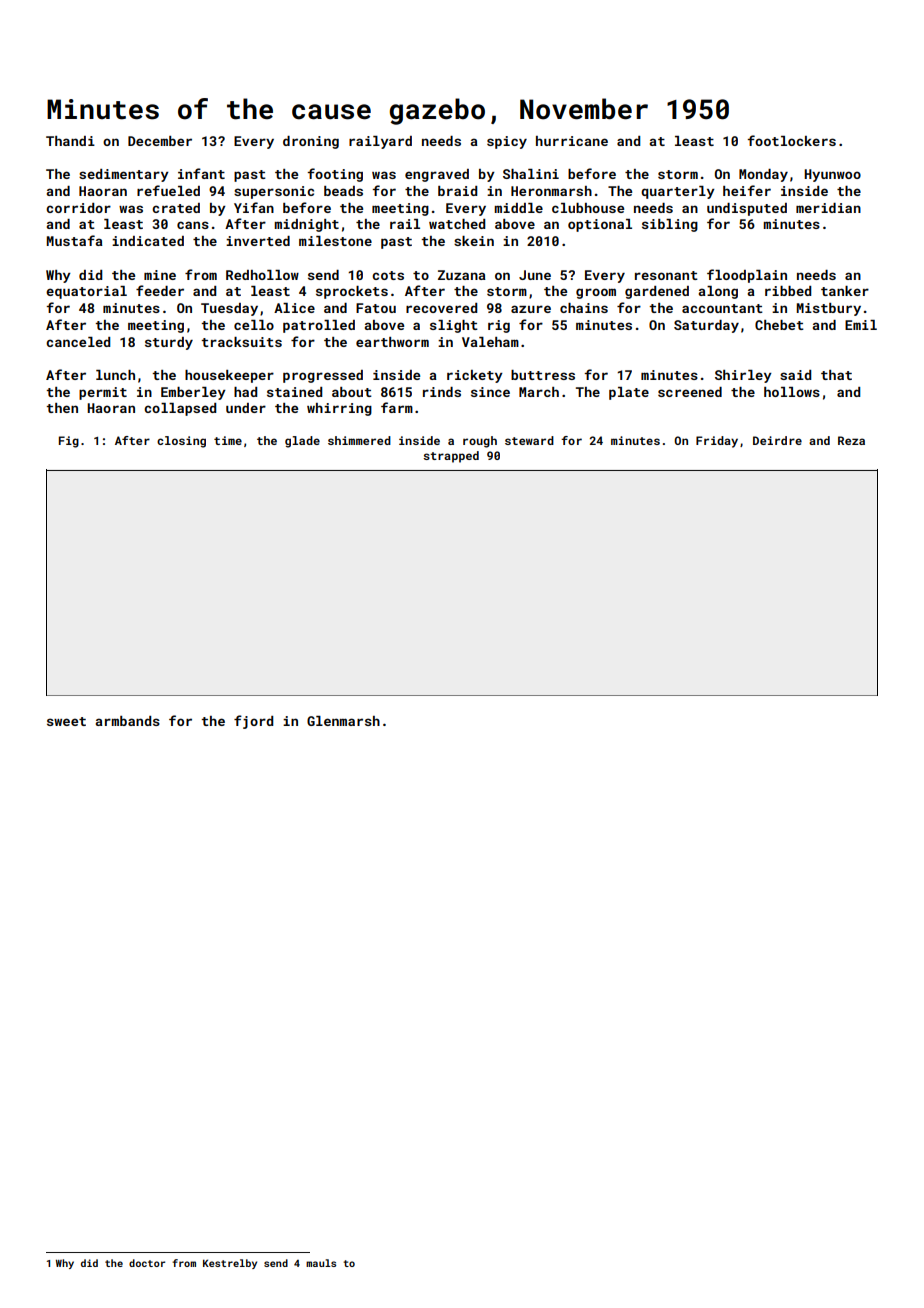 The width and height of the document is (924, 1308). What do you see at coordinates (343, 721) in the document?
I see `Glenmarsh` at bounding box center [343, 721].
